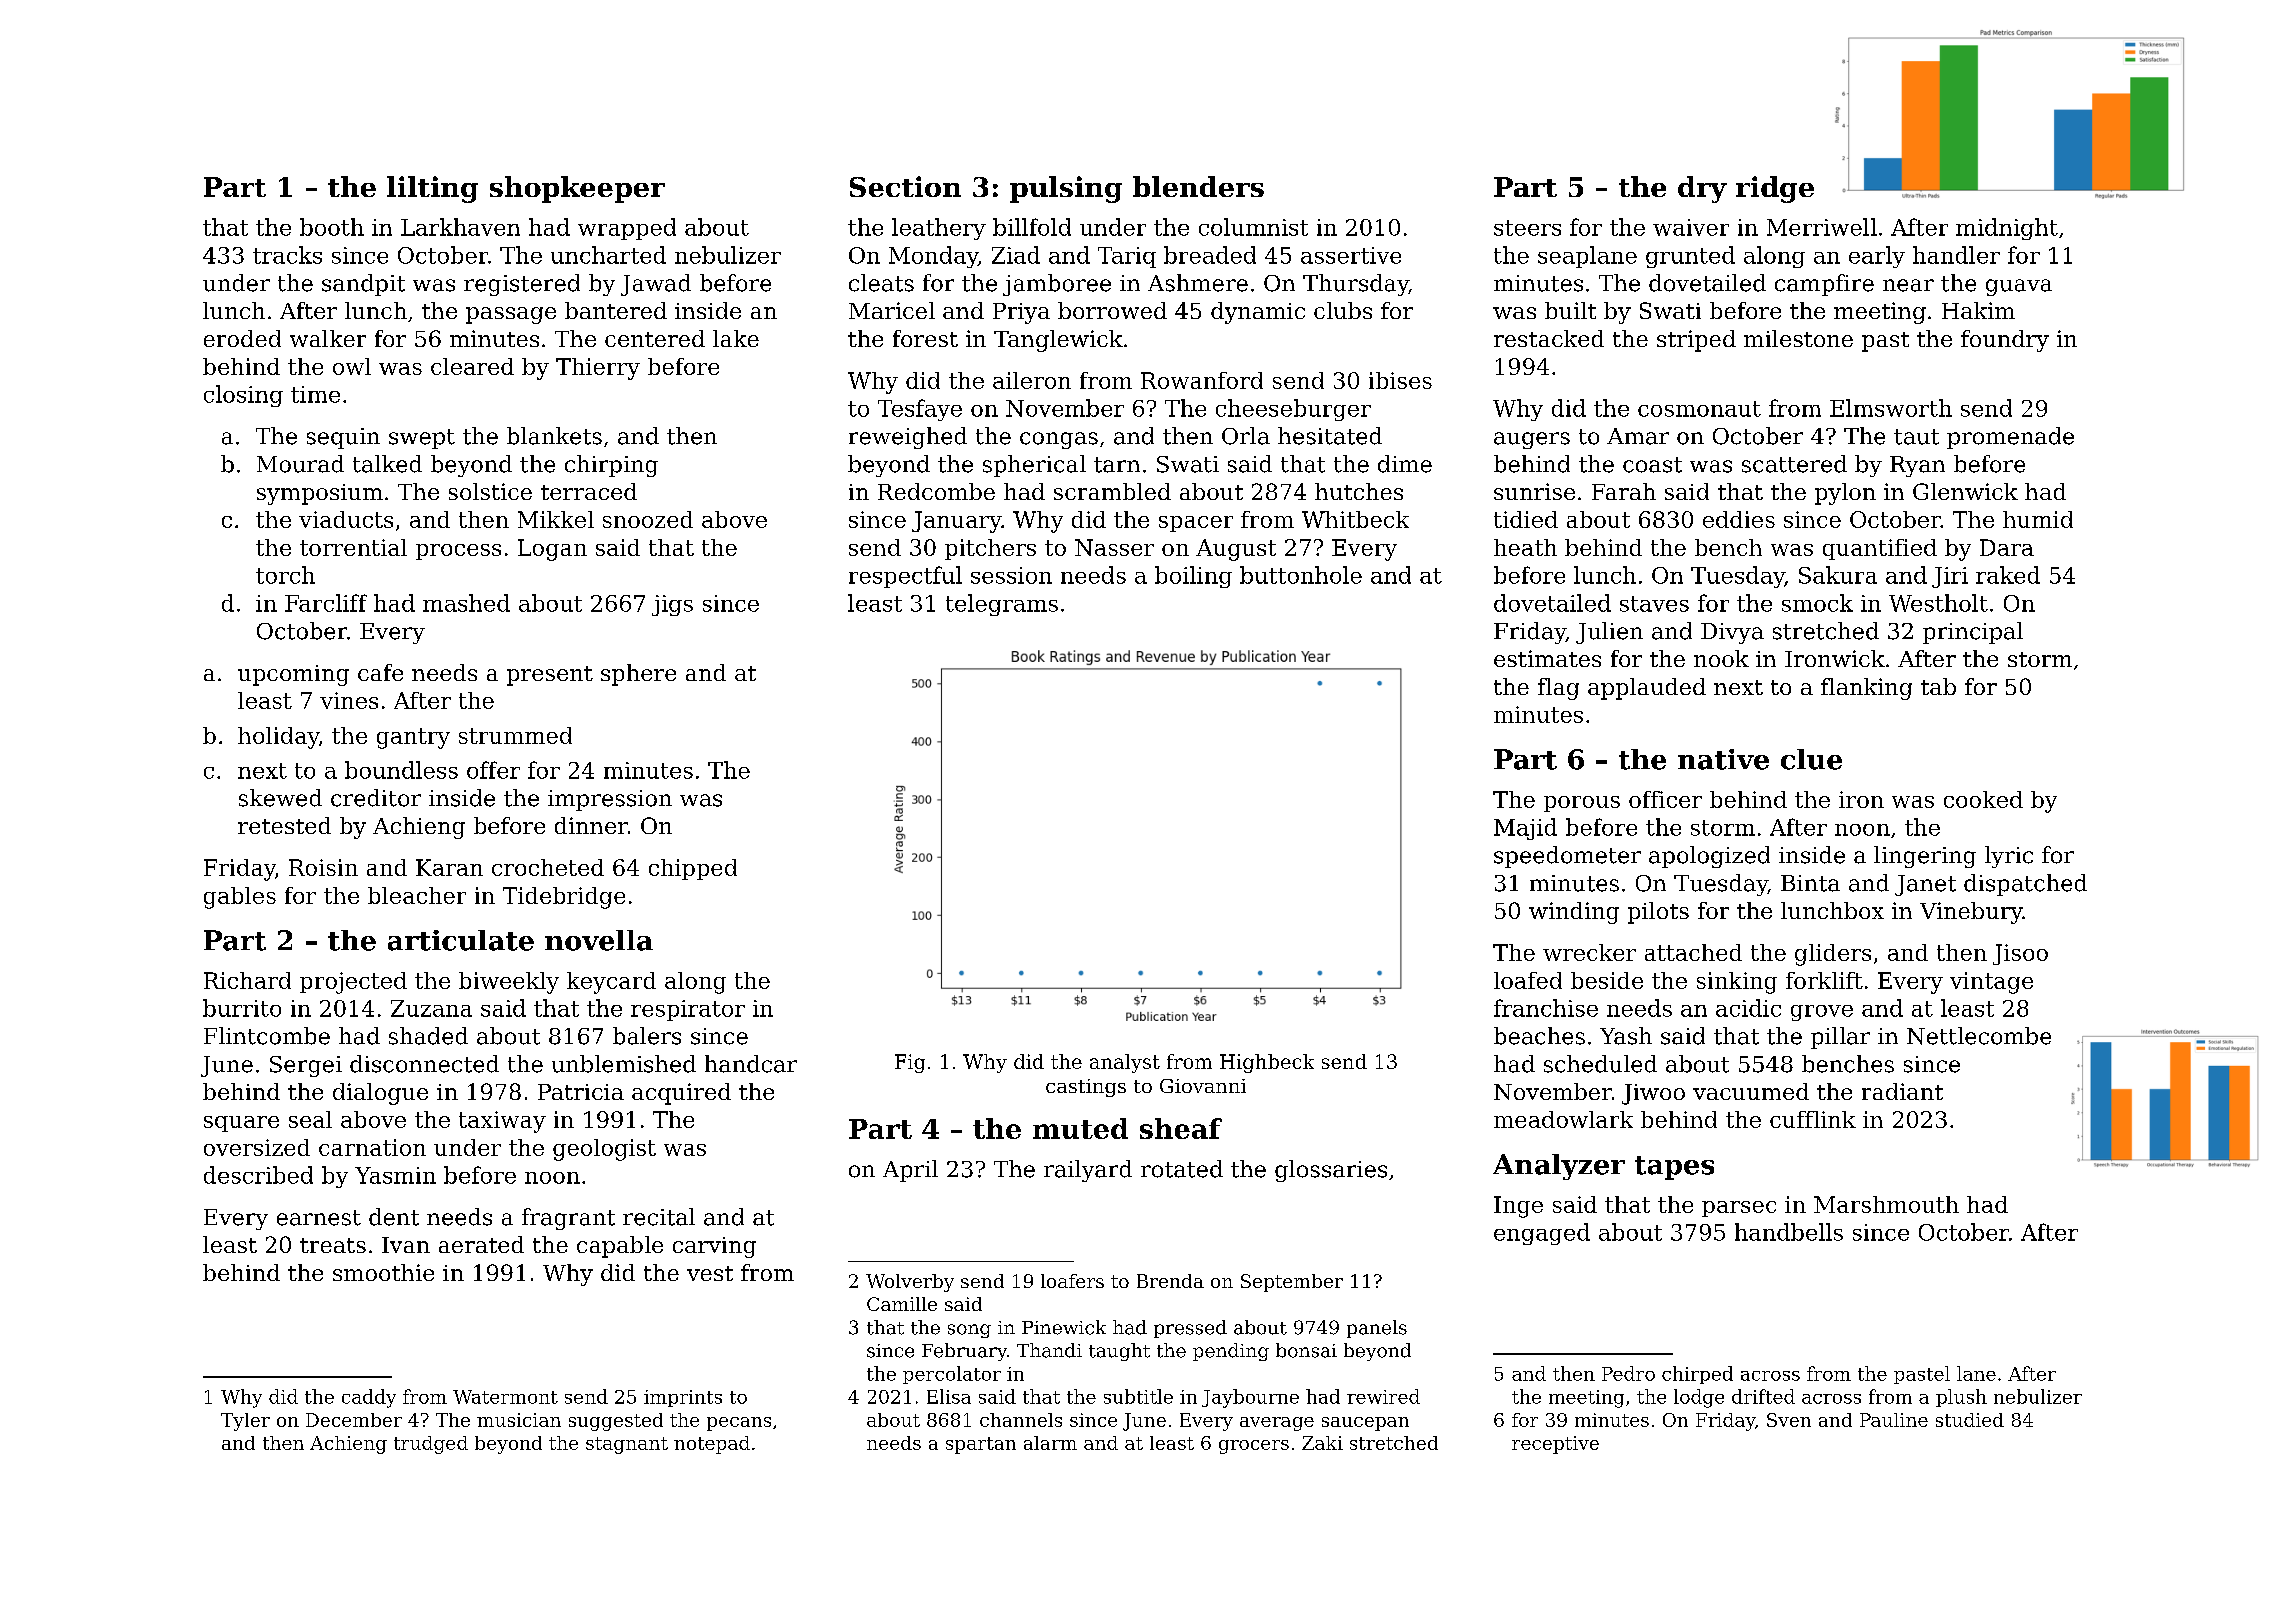 The image size is (2292, 1620). Describe the element at coordinates (1658, 913) in the screenshot. I see `pilots` at that location.
